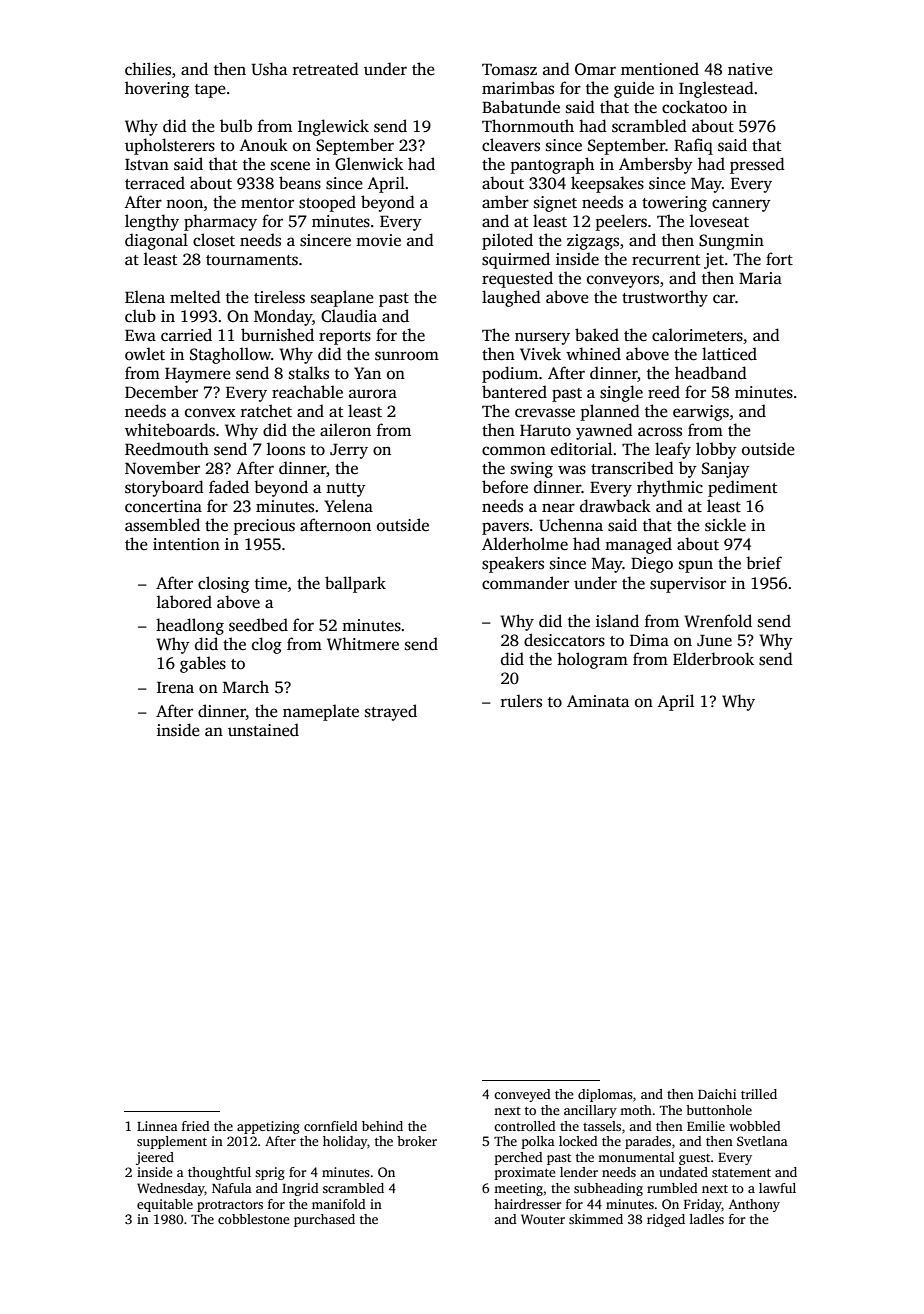 This page has height=1314, width=924. What do you see at coordinates (269, 69) in the page?
I see `Usha` at bounding box center [269, 69].
